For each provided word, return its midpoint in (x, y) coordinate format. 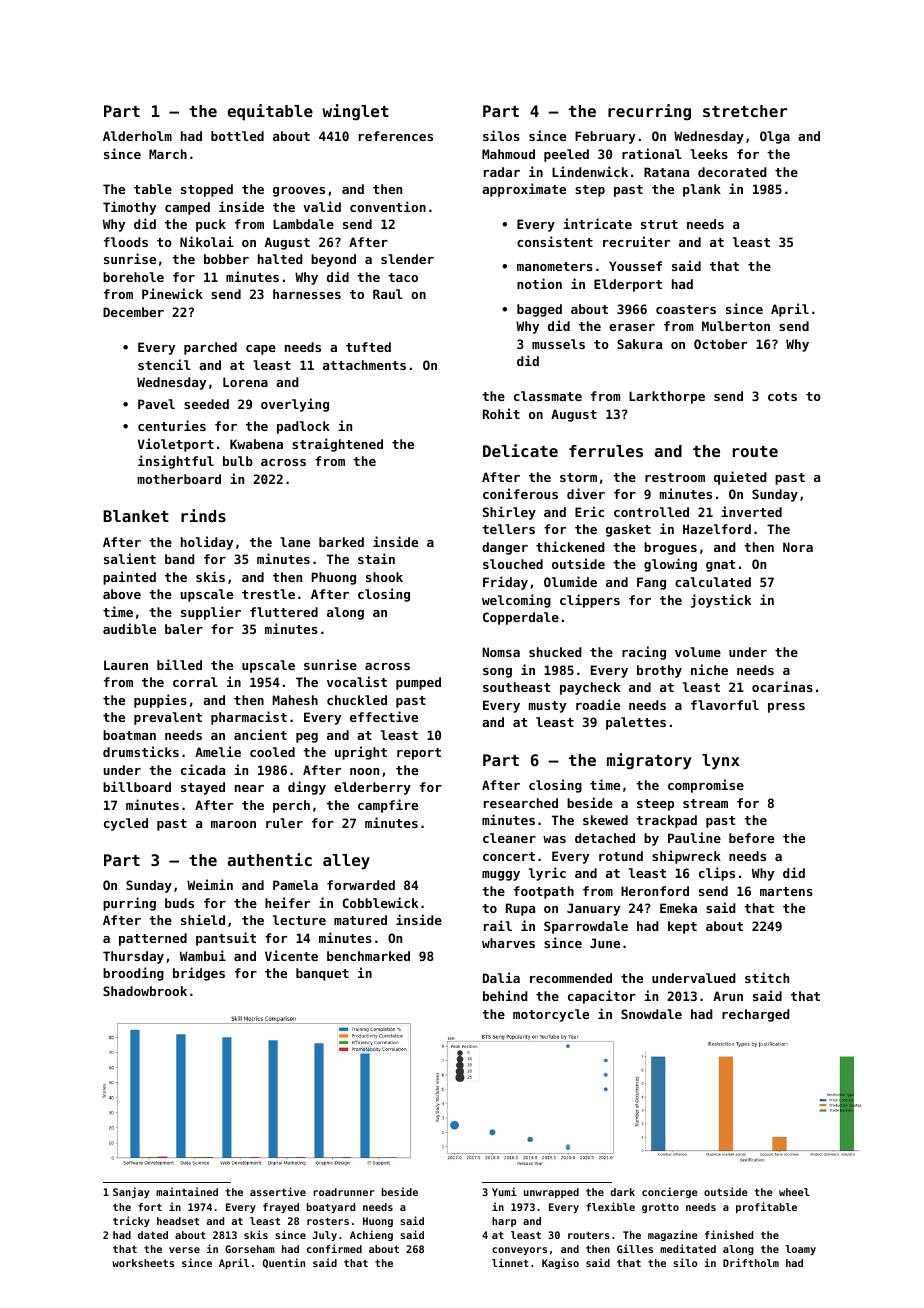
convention (388, 206)
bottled (237, 136)
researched (521, 803)
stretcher (745, 111)
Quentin (283, 1263)
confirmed (334, 1248)
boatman (129, 735)
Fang (651, 583)
